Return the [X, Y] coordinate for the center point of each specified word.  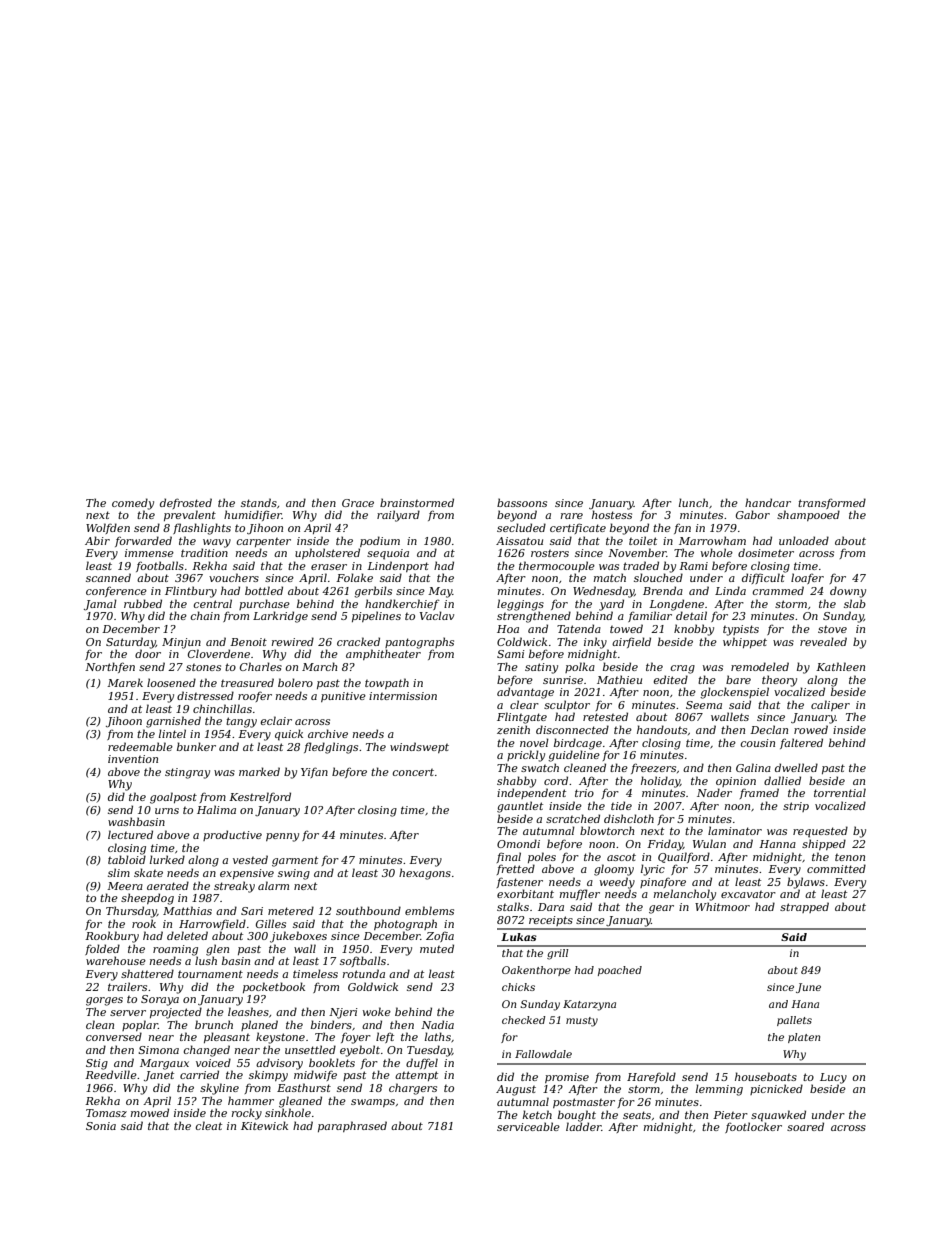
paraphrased [352, 1126]
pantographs [419, 643]
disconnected [572, 729]
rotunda [364, 973]
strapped [804, 907]
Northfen [110, 667]
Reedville [111, 1074]
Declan [769, 729]
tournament [210, 974]
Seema [704, 705]
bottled [264, 590]
